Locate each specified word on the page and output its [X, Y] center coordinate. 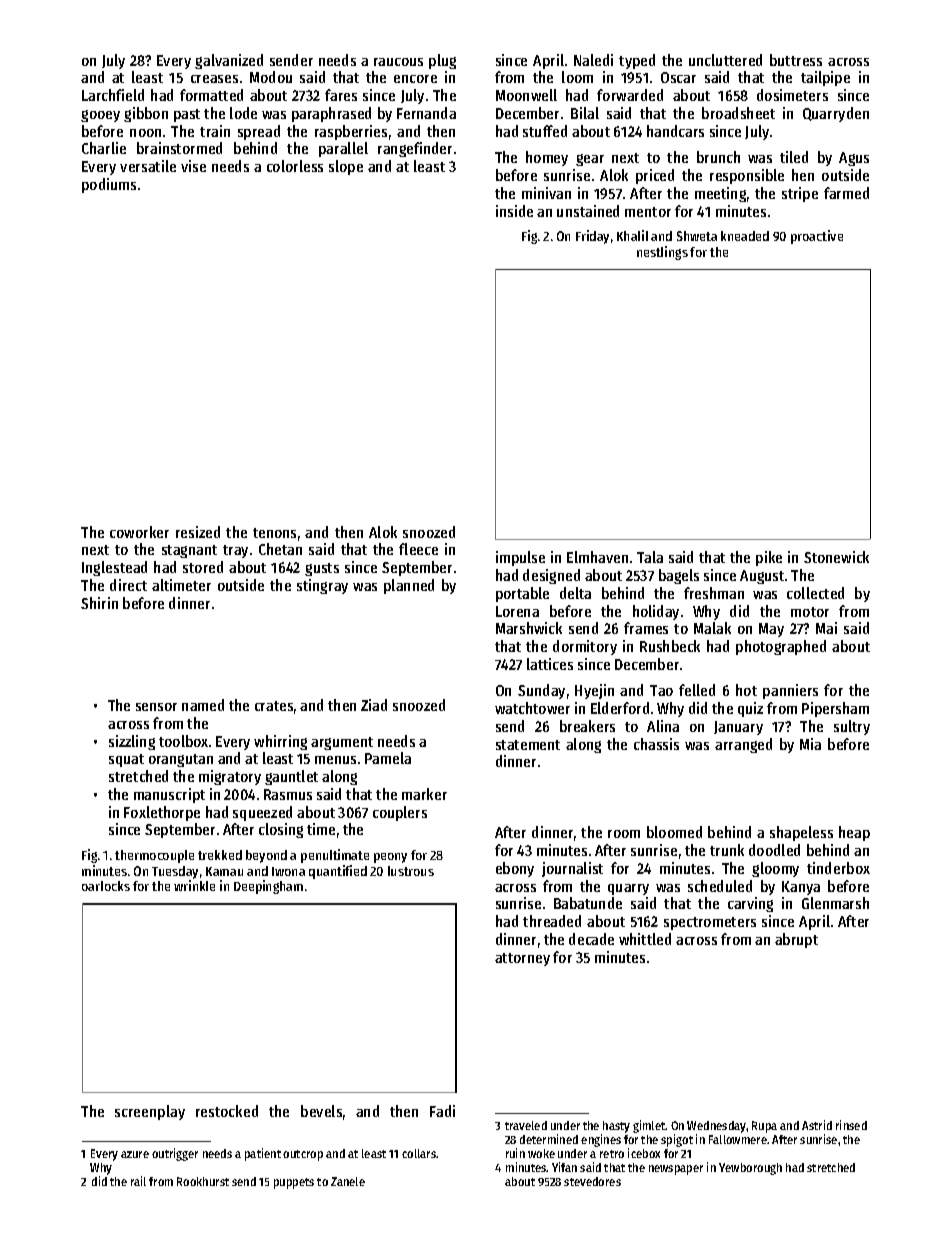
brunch [718, 157]
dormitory [585, 647]
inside [514, 211]
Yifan [564, 1167]
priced [655, 176]
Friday [592, 237]
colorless [295, 166]
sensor [156, 707]
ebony [515, 869]
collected [815, 593]
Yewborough [750, 1169]
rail [138, 1181]
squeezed [262, 813]
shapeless [801, 833]
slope [346, 167]
